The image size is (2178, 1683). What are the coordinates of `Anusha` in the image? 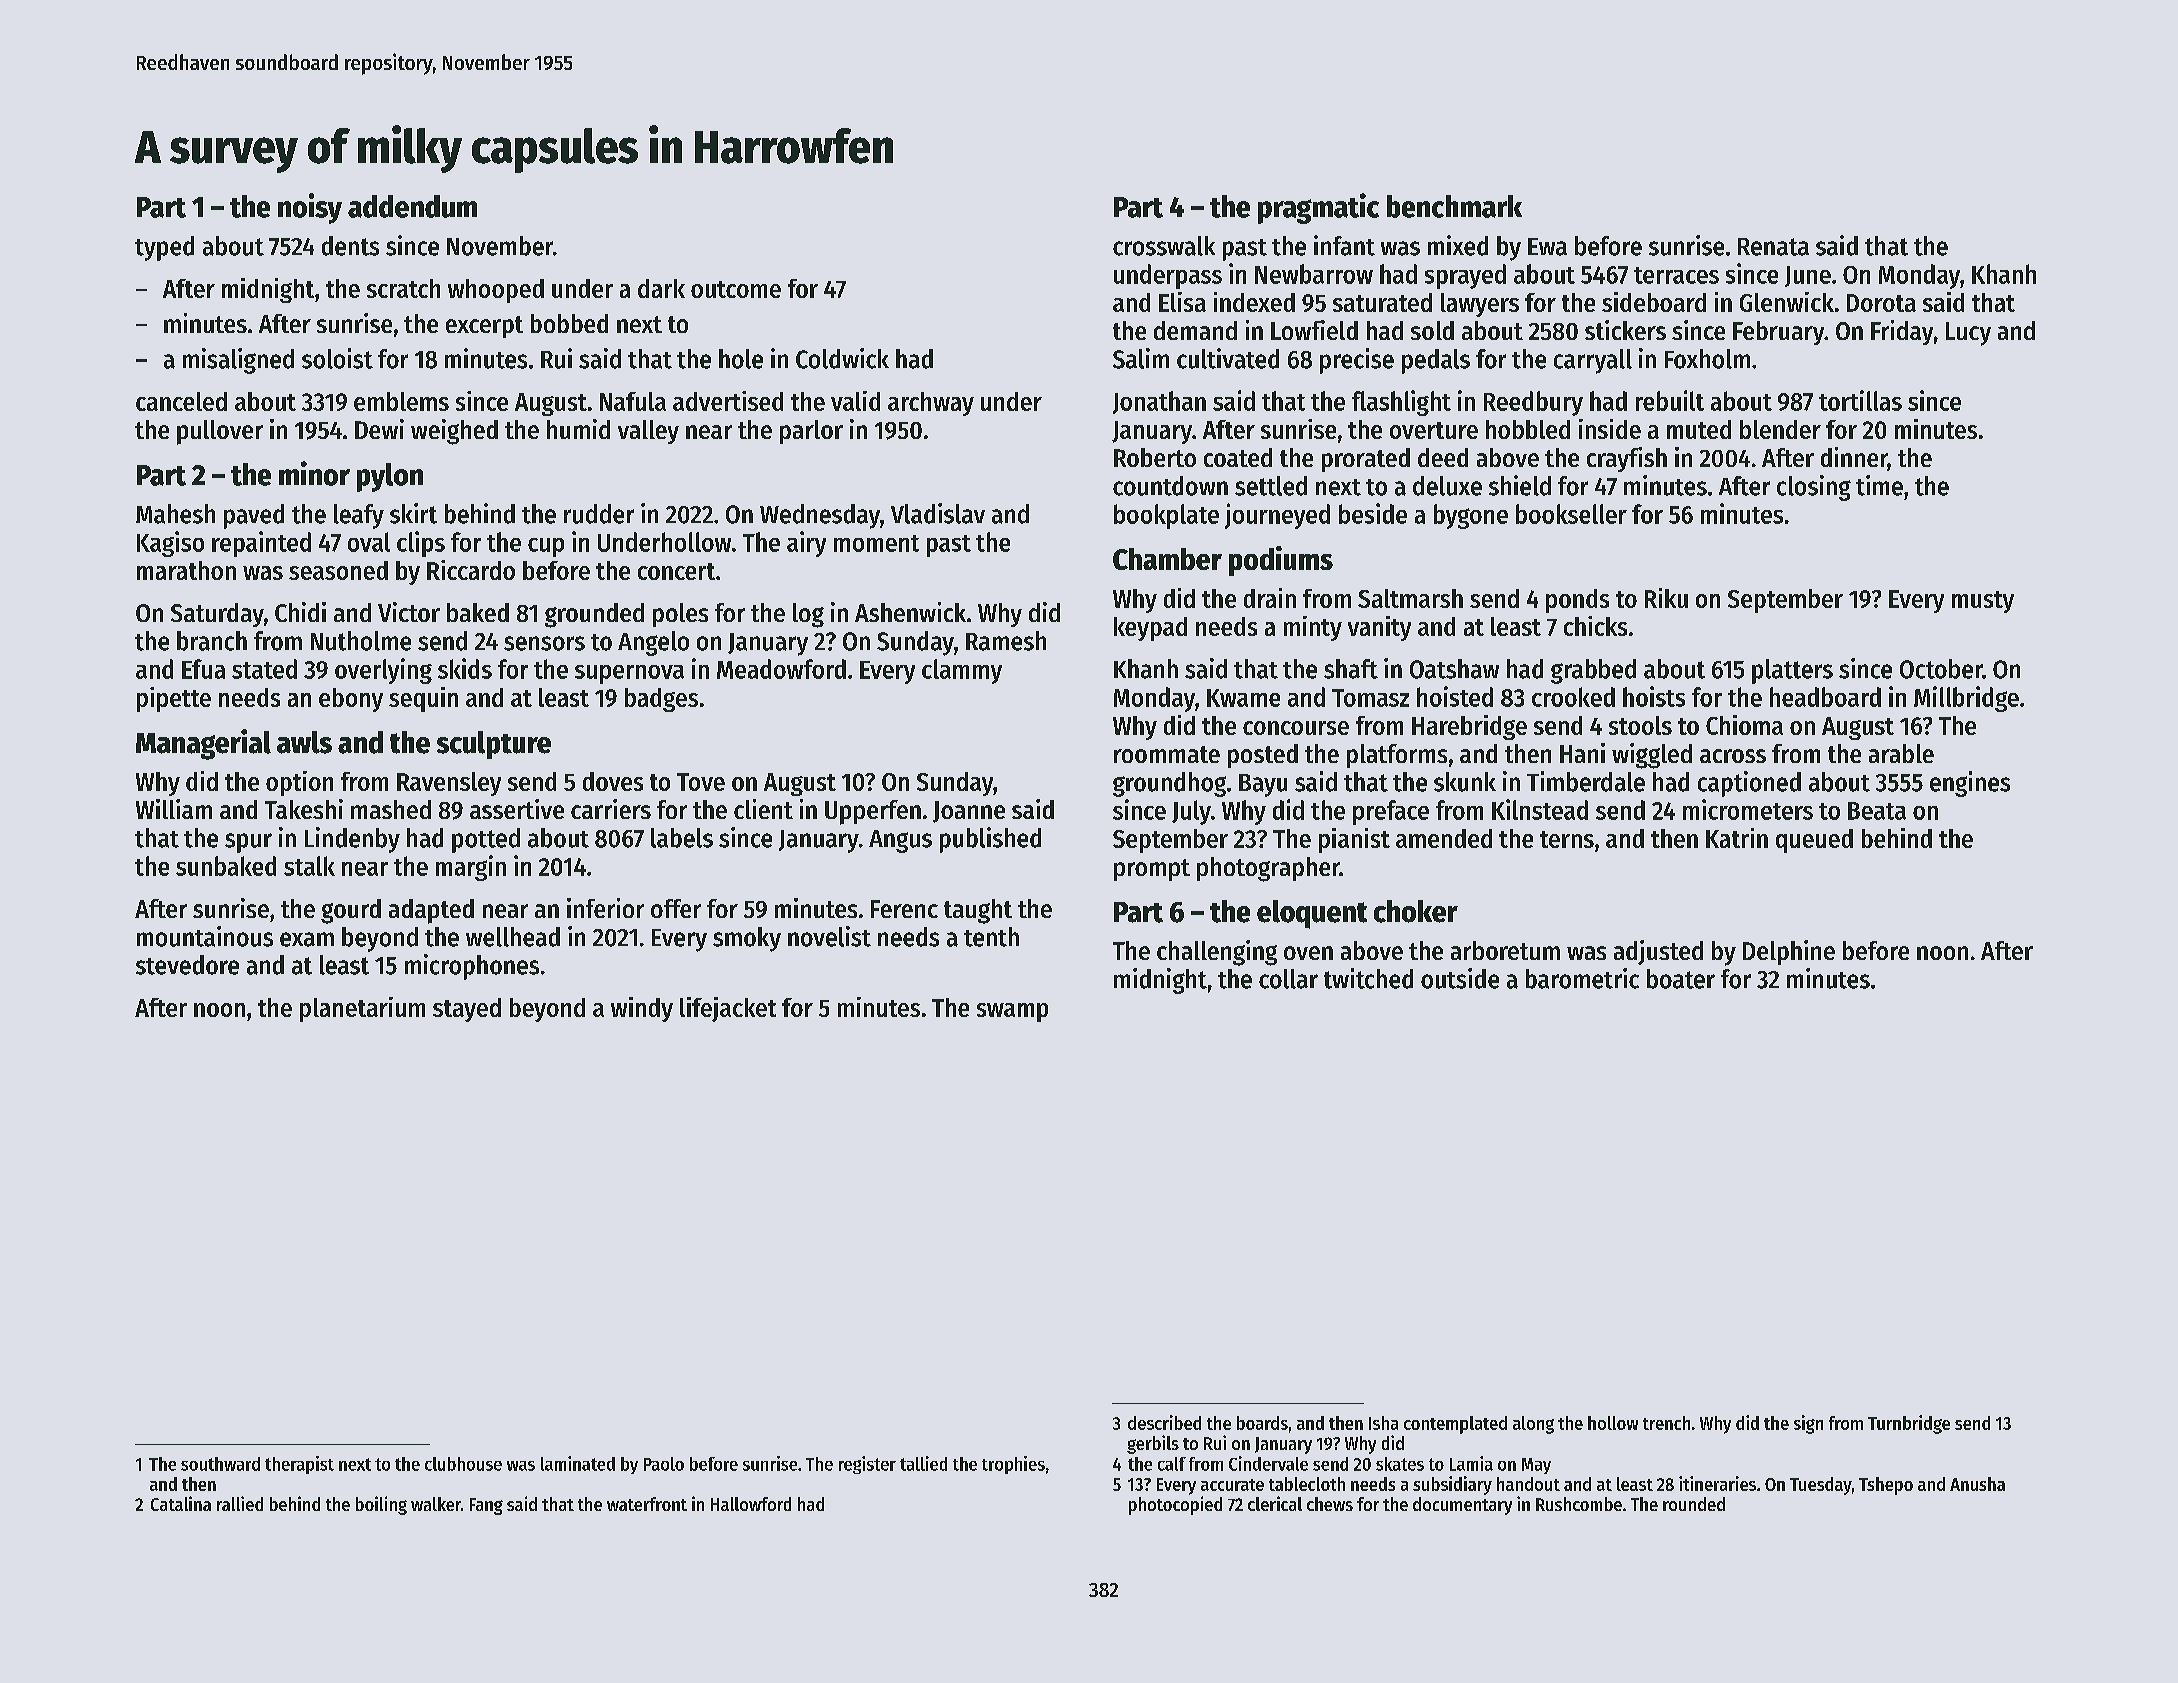 It's located at (1977, 1484).
